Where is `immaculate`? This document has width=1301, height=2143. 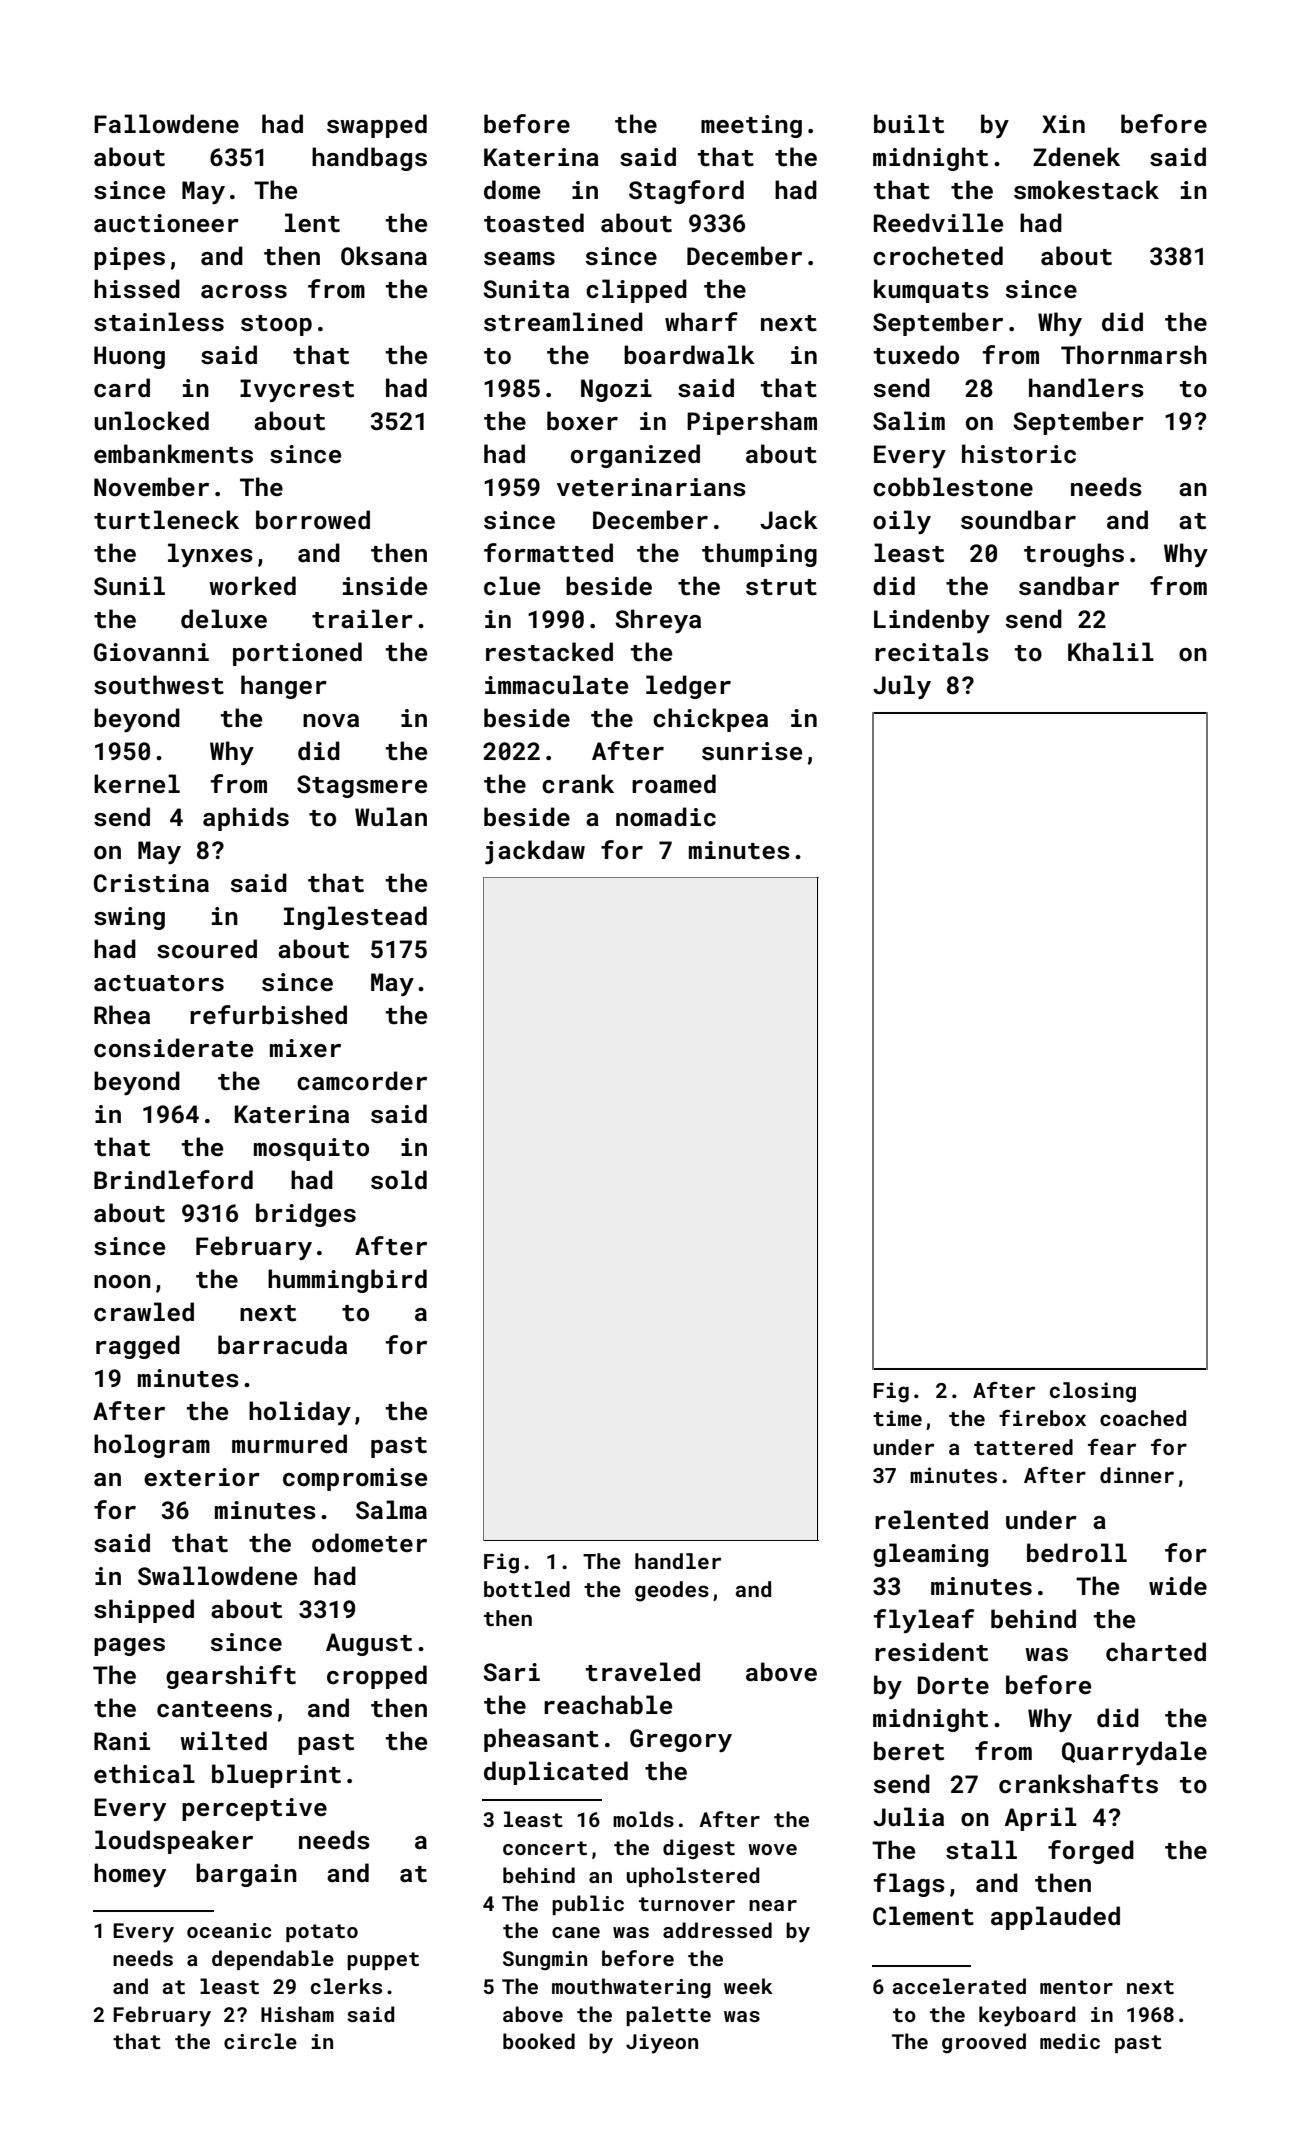
immaculate is located at coordinates (556, 685).
